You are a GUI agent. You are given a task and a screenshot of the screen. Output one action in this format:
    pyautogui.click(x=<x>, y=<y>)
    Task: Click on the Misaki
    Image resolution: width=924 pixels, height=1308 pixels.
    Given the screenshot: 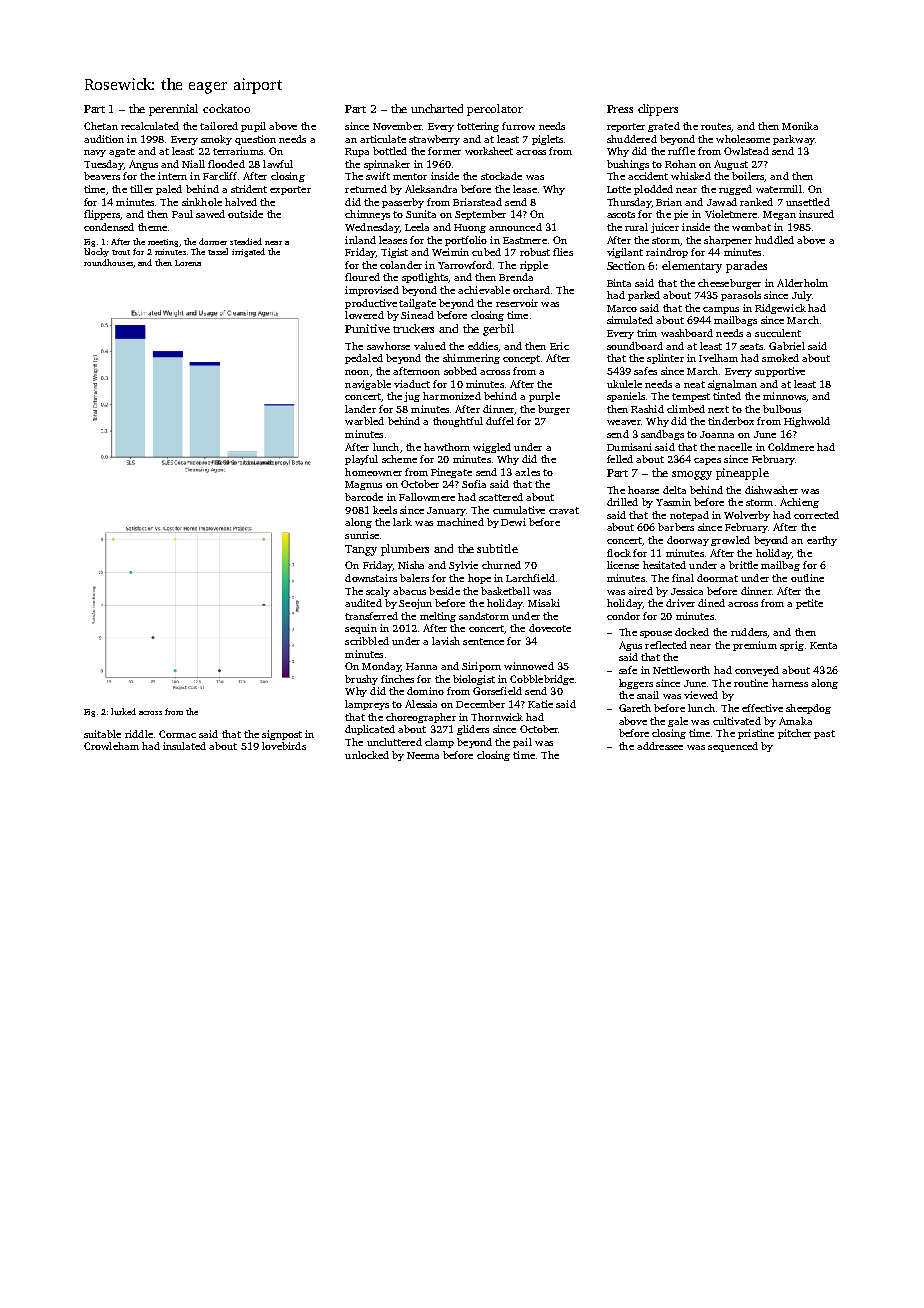 What is the action you would take?
    pyautogui.click(x=544, y=603)
